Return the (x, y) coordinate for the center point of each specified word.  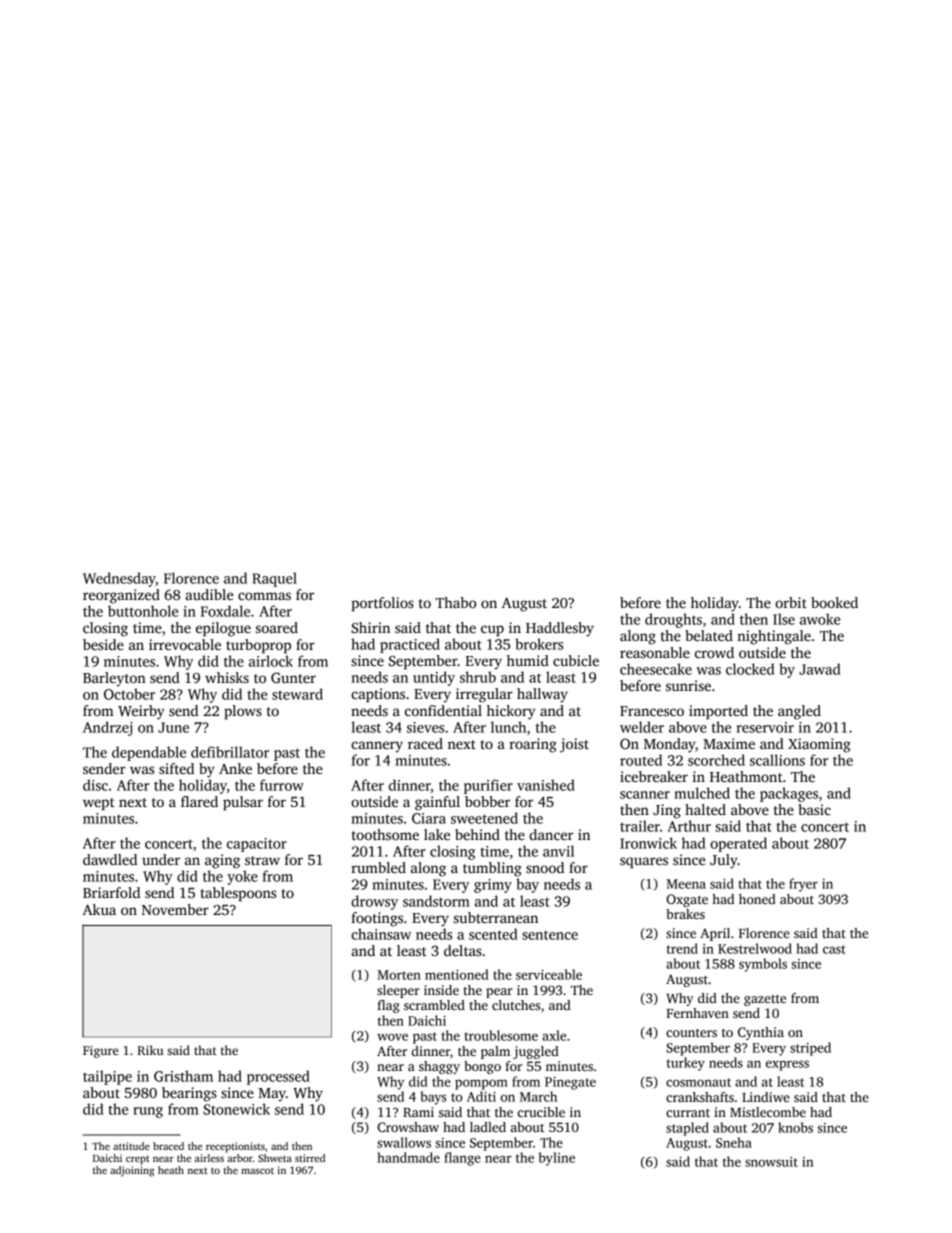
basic (814, 809)
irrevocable (185, 644)
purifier (488, 786)
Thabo (455, 602)
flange (462, 1159)
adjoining (132, 1171)
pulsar (243, 803)
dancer (551, 834)
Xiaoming (819, 745)
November (175, 909)
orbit (791, 602)
